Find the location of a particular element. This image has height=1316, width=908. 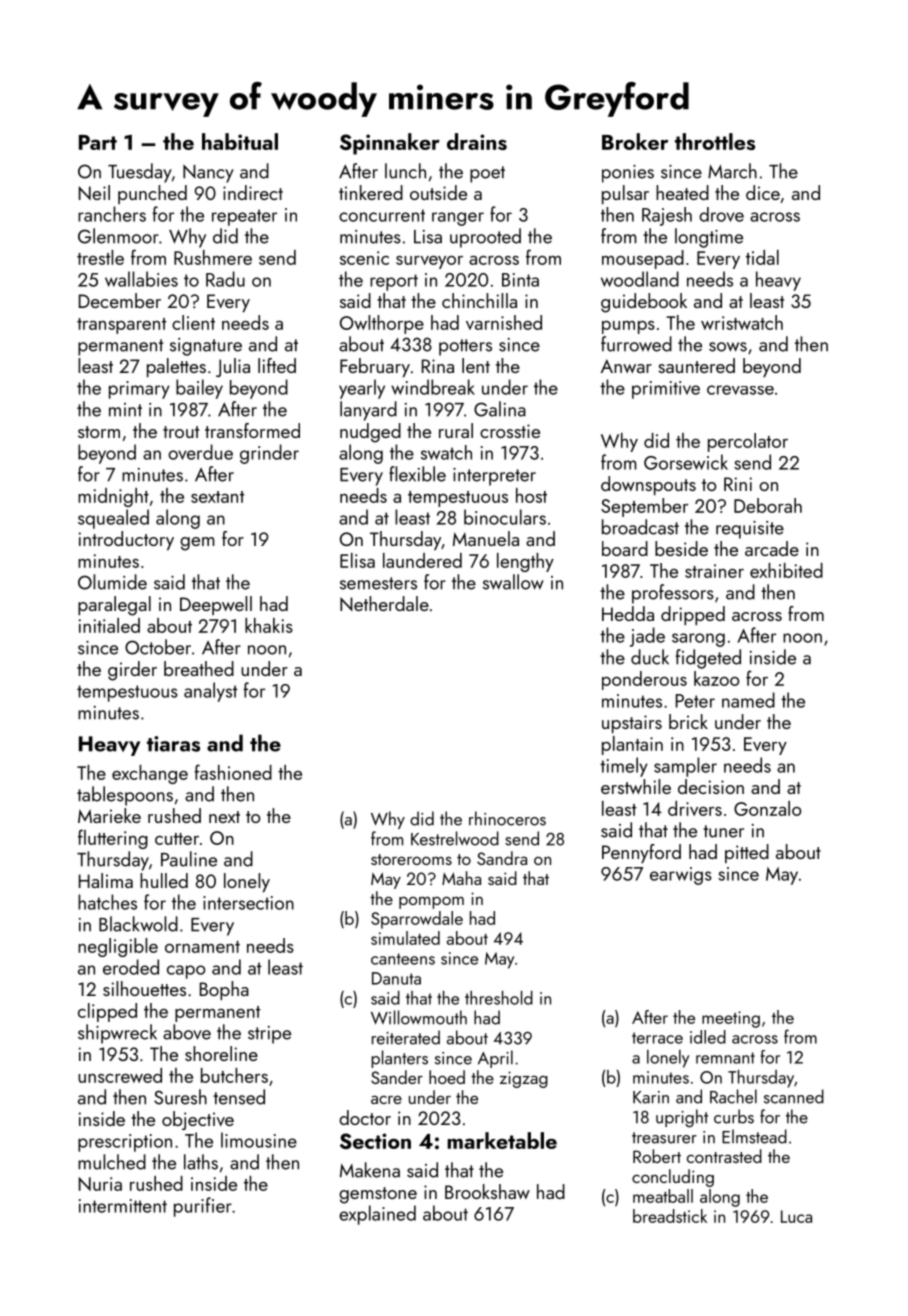

threshold is located at coordinates (499, 998).
